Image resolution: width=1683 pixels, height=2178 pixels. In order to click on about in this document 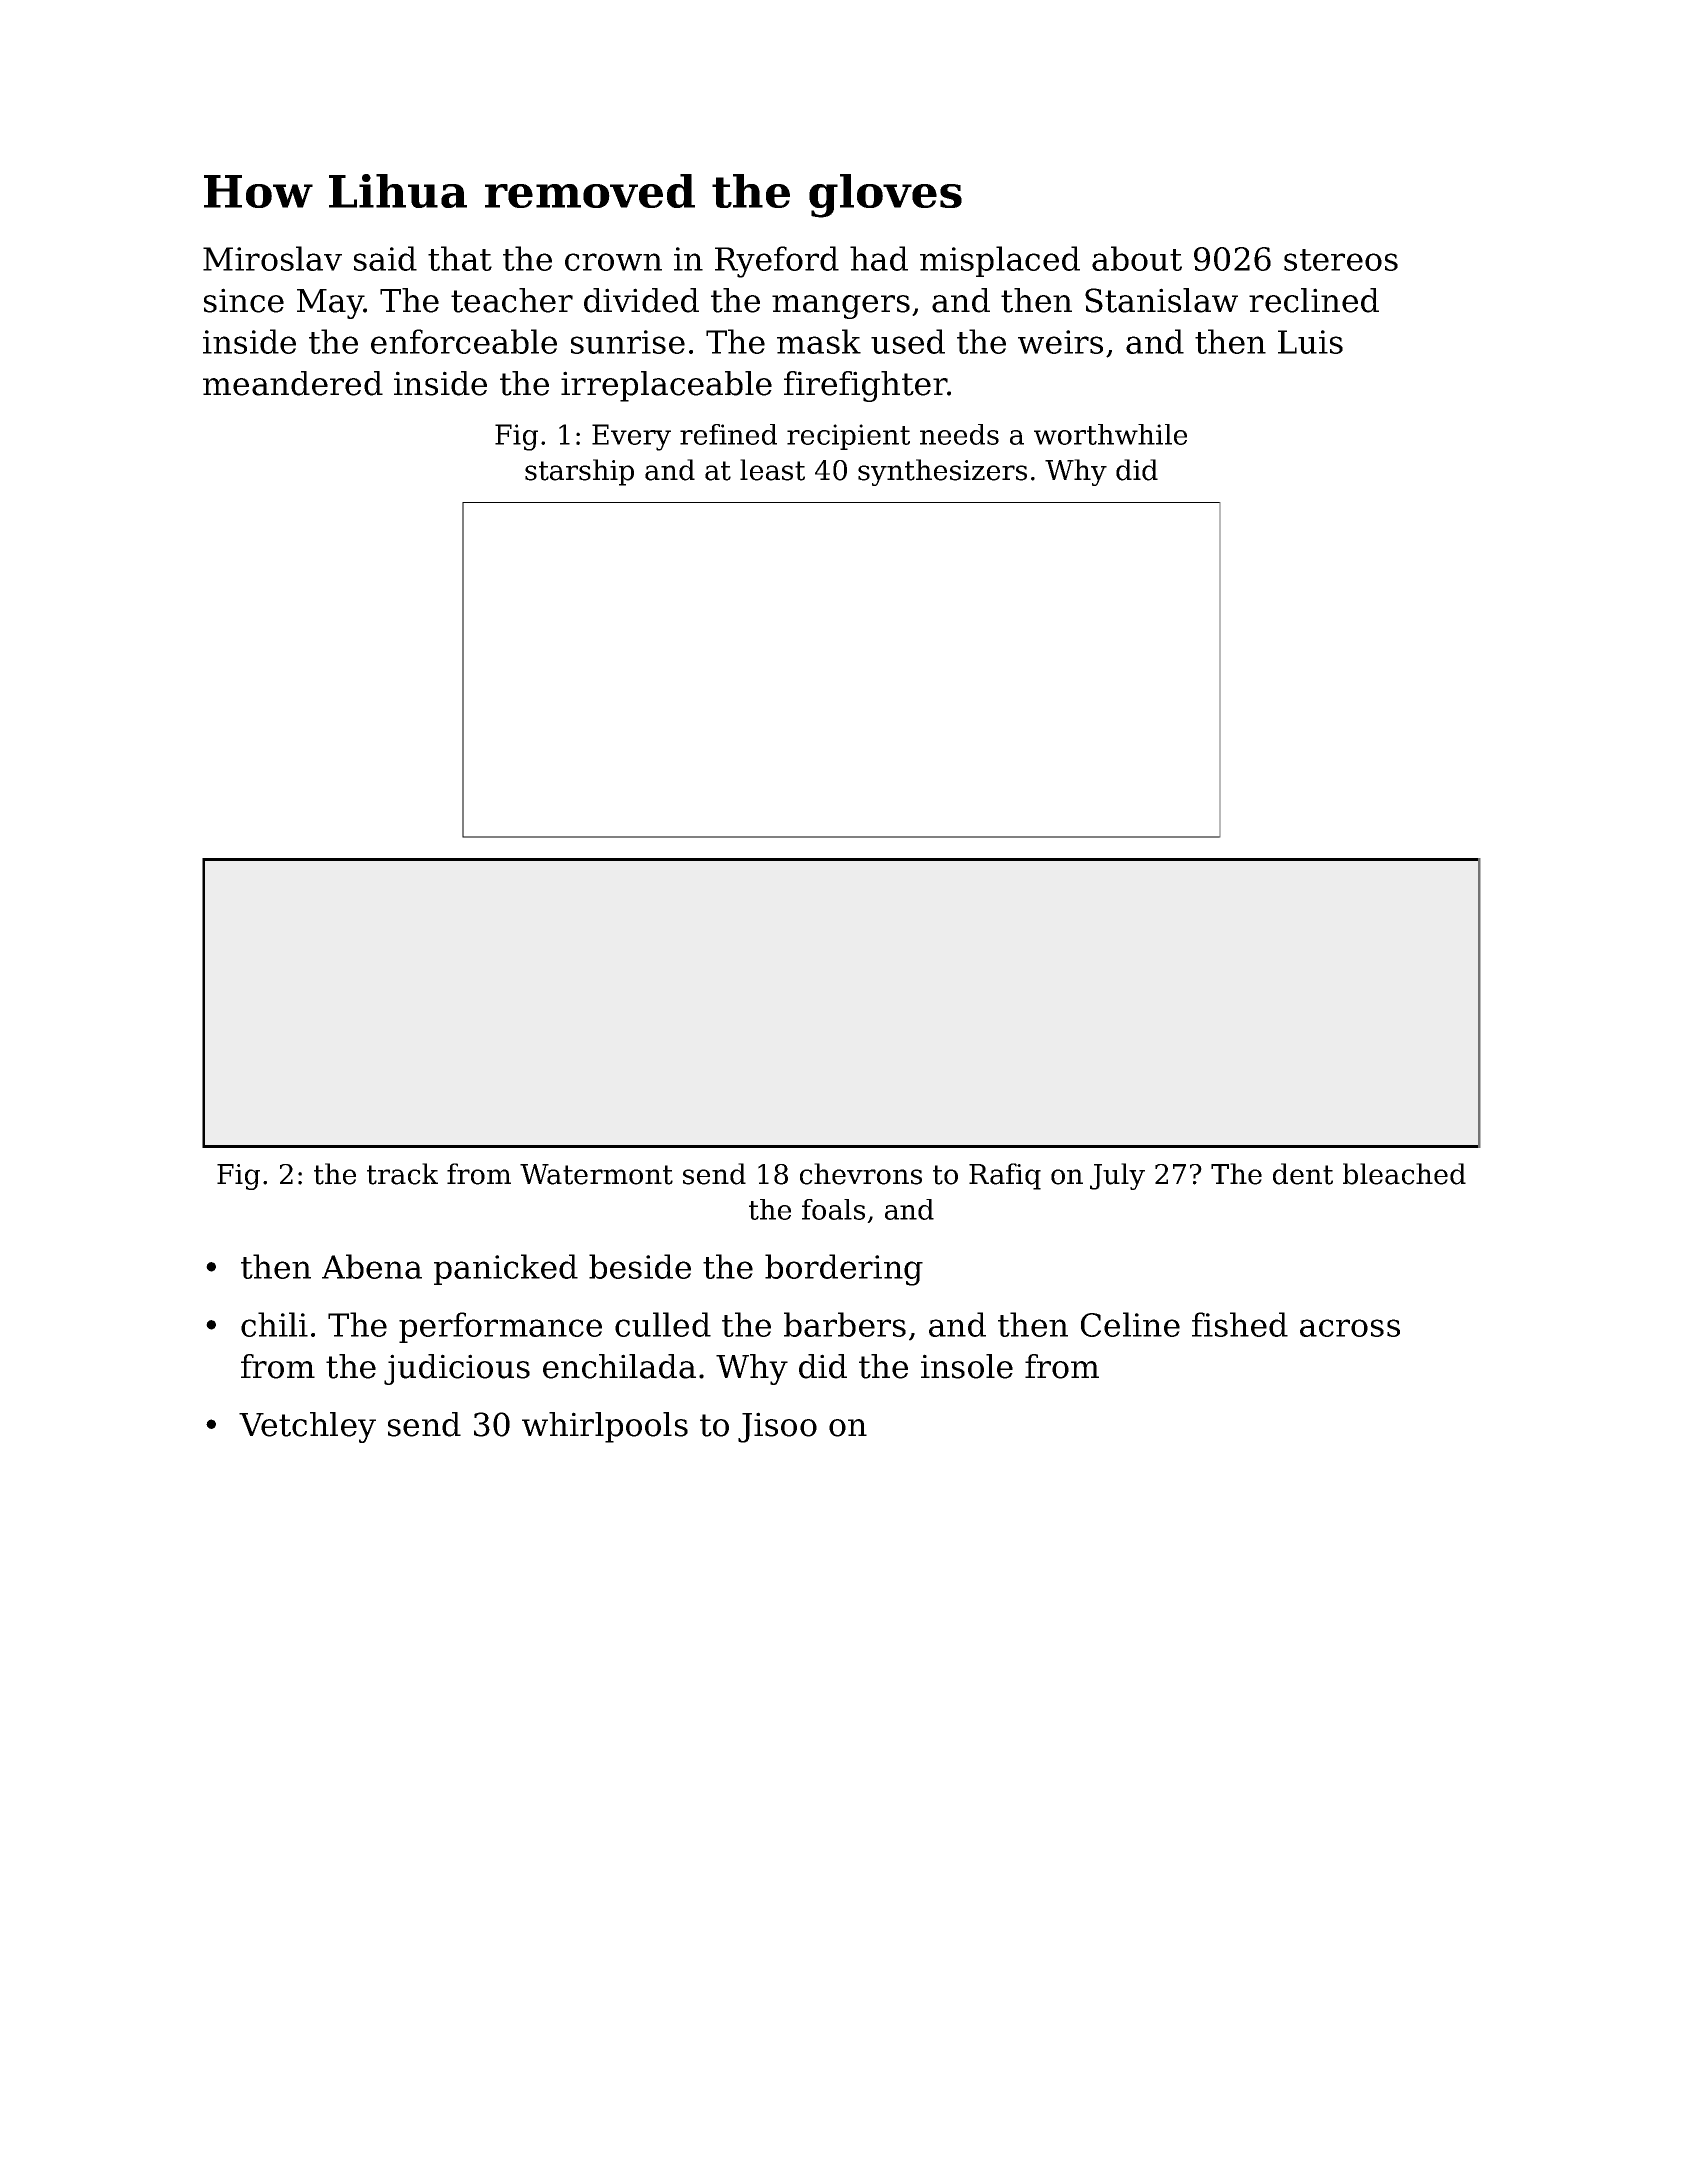, I will do `click(1137, 258)`.
